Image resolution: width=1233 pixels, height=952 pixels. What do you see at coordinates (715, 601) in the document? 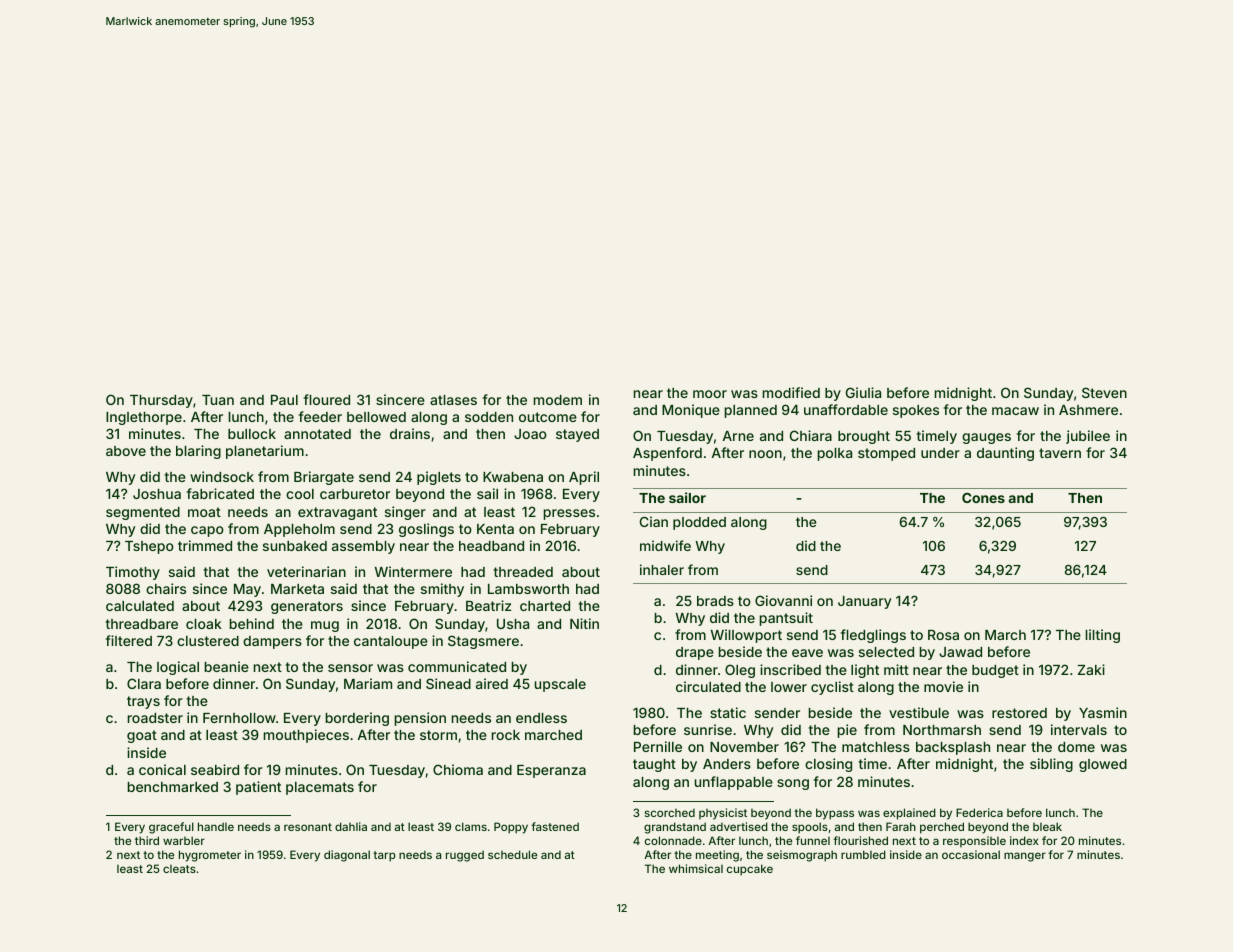
I see `brads` at bounding box center [715, 601].
